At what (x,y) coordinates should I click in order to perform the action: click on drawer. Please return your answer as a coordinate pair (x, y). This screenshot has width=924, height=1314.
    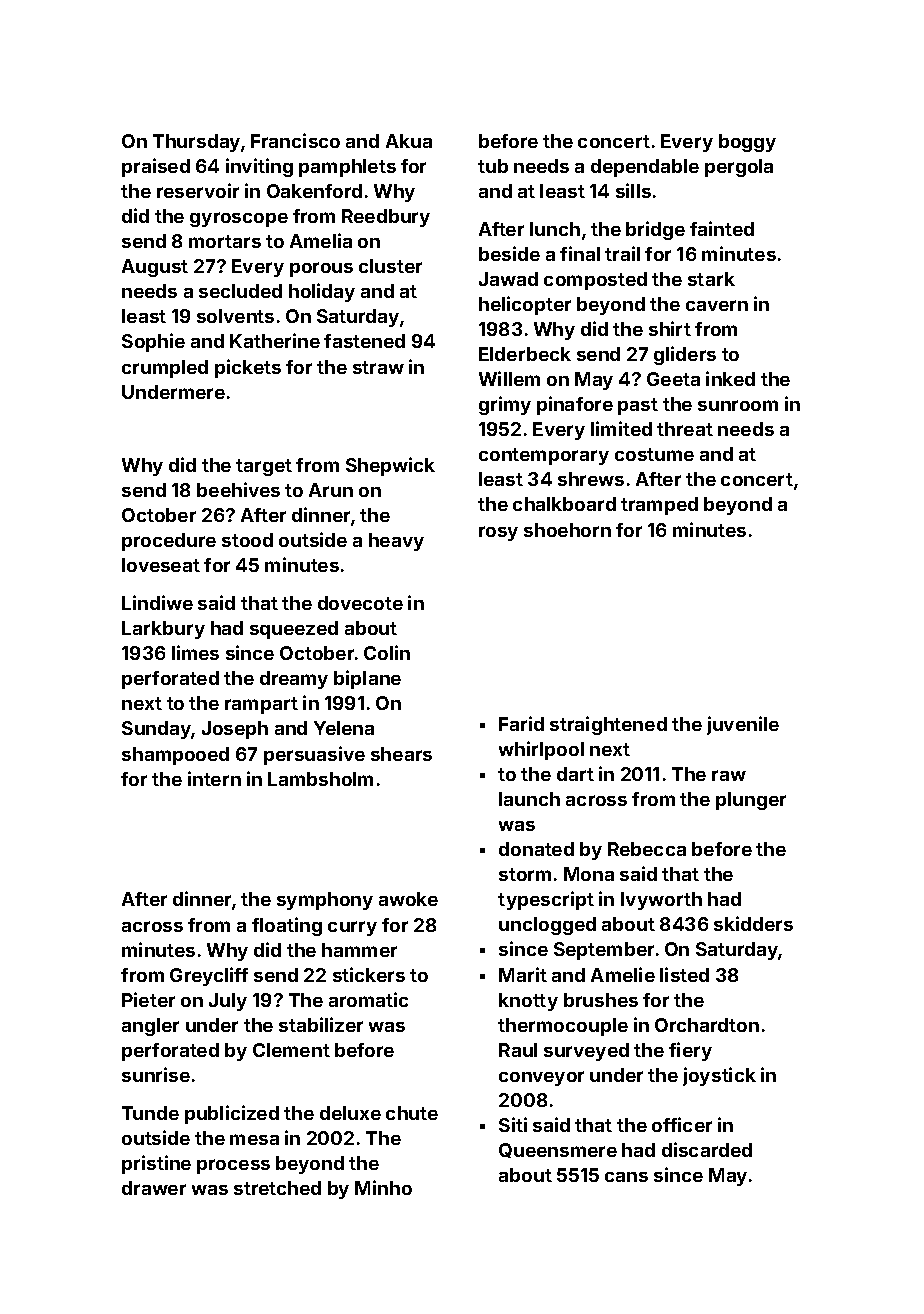
    Looking at the image, I should click on (154, 1188).
